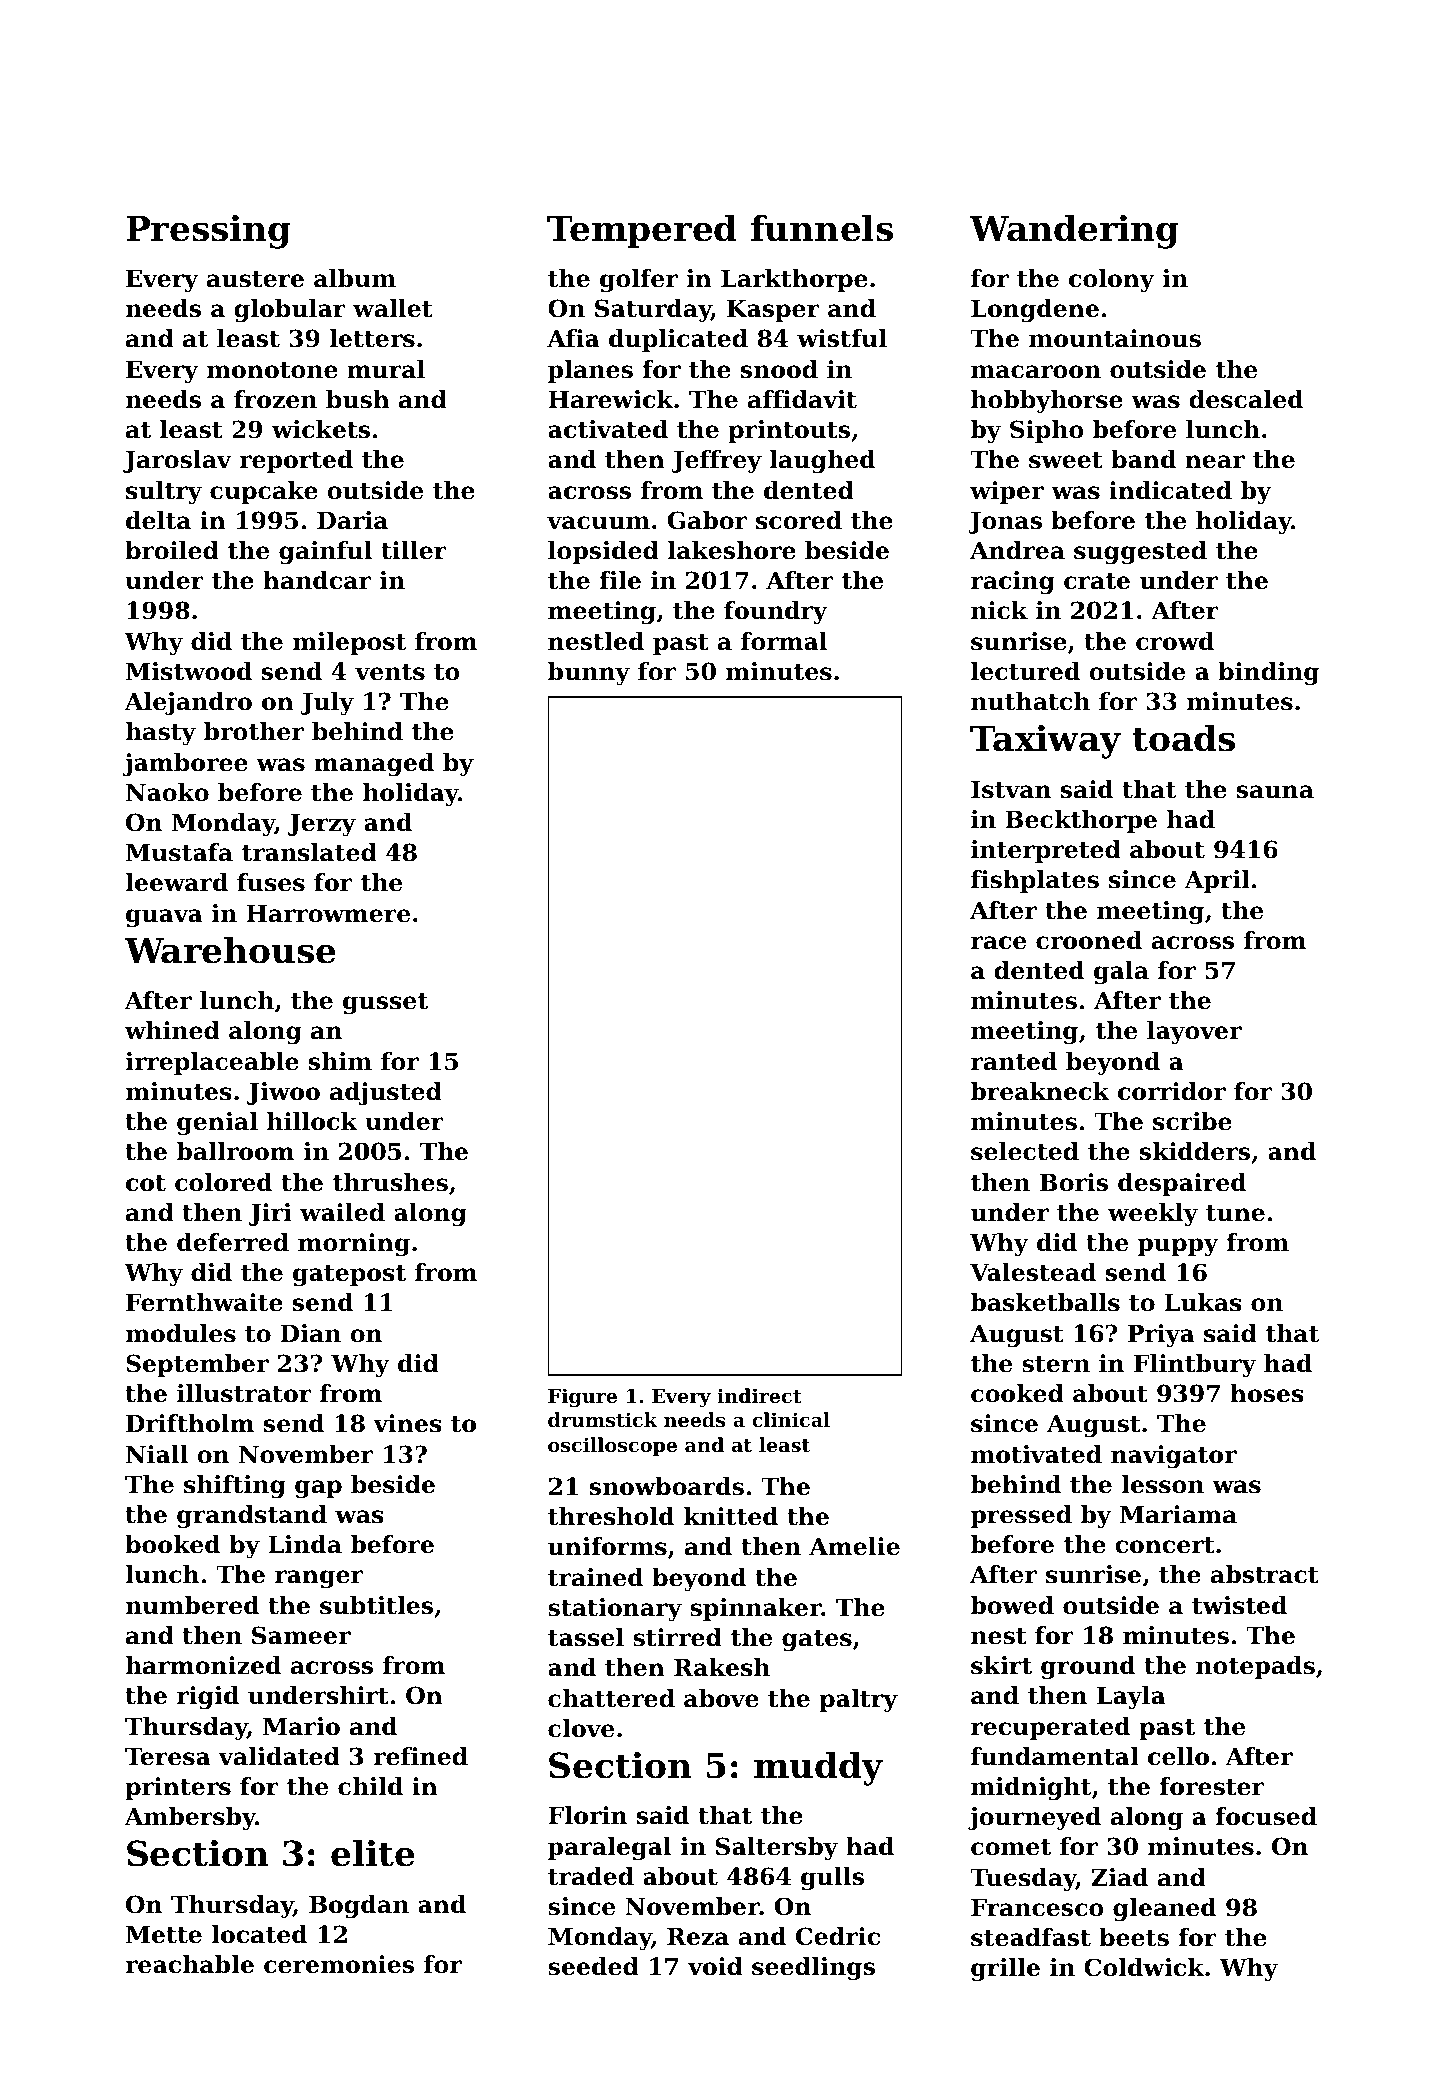  What do you see at coordinates (642, 231) in the image?
I see `Tempered` at bounding box center [642, 231].
